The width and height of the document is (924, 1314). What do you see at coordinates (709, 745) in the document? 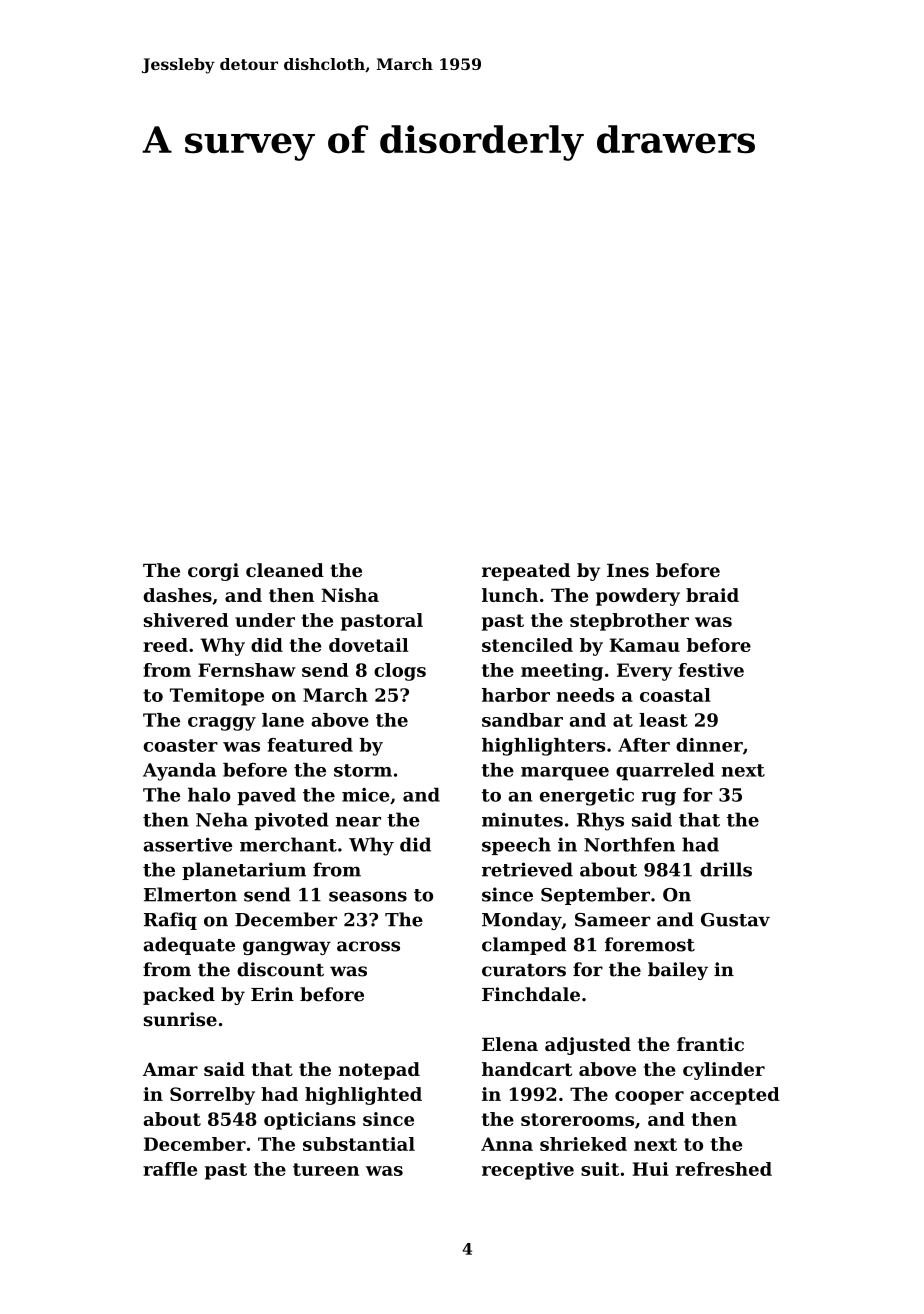
I see `dinner` at bounding box center [709, 745].
